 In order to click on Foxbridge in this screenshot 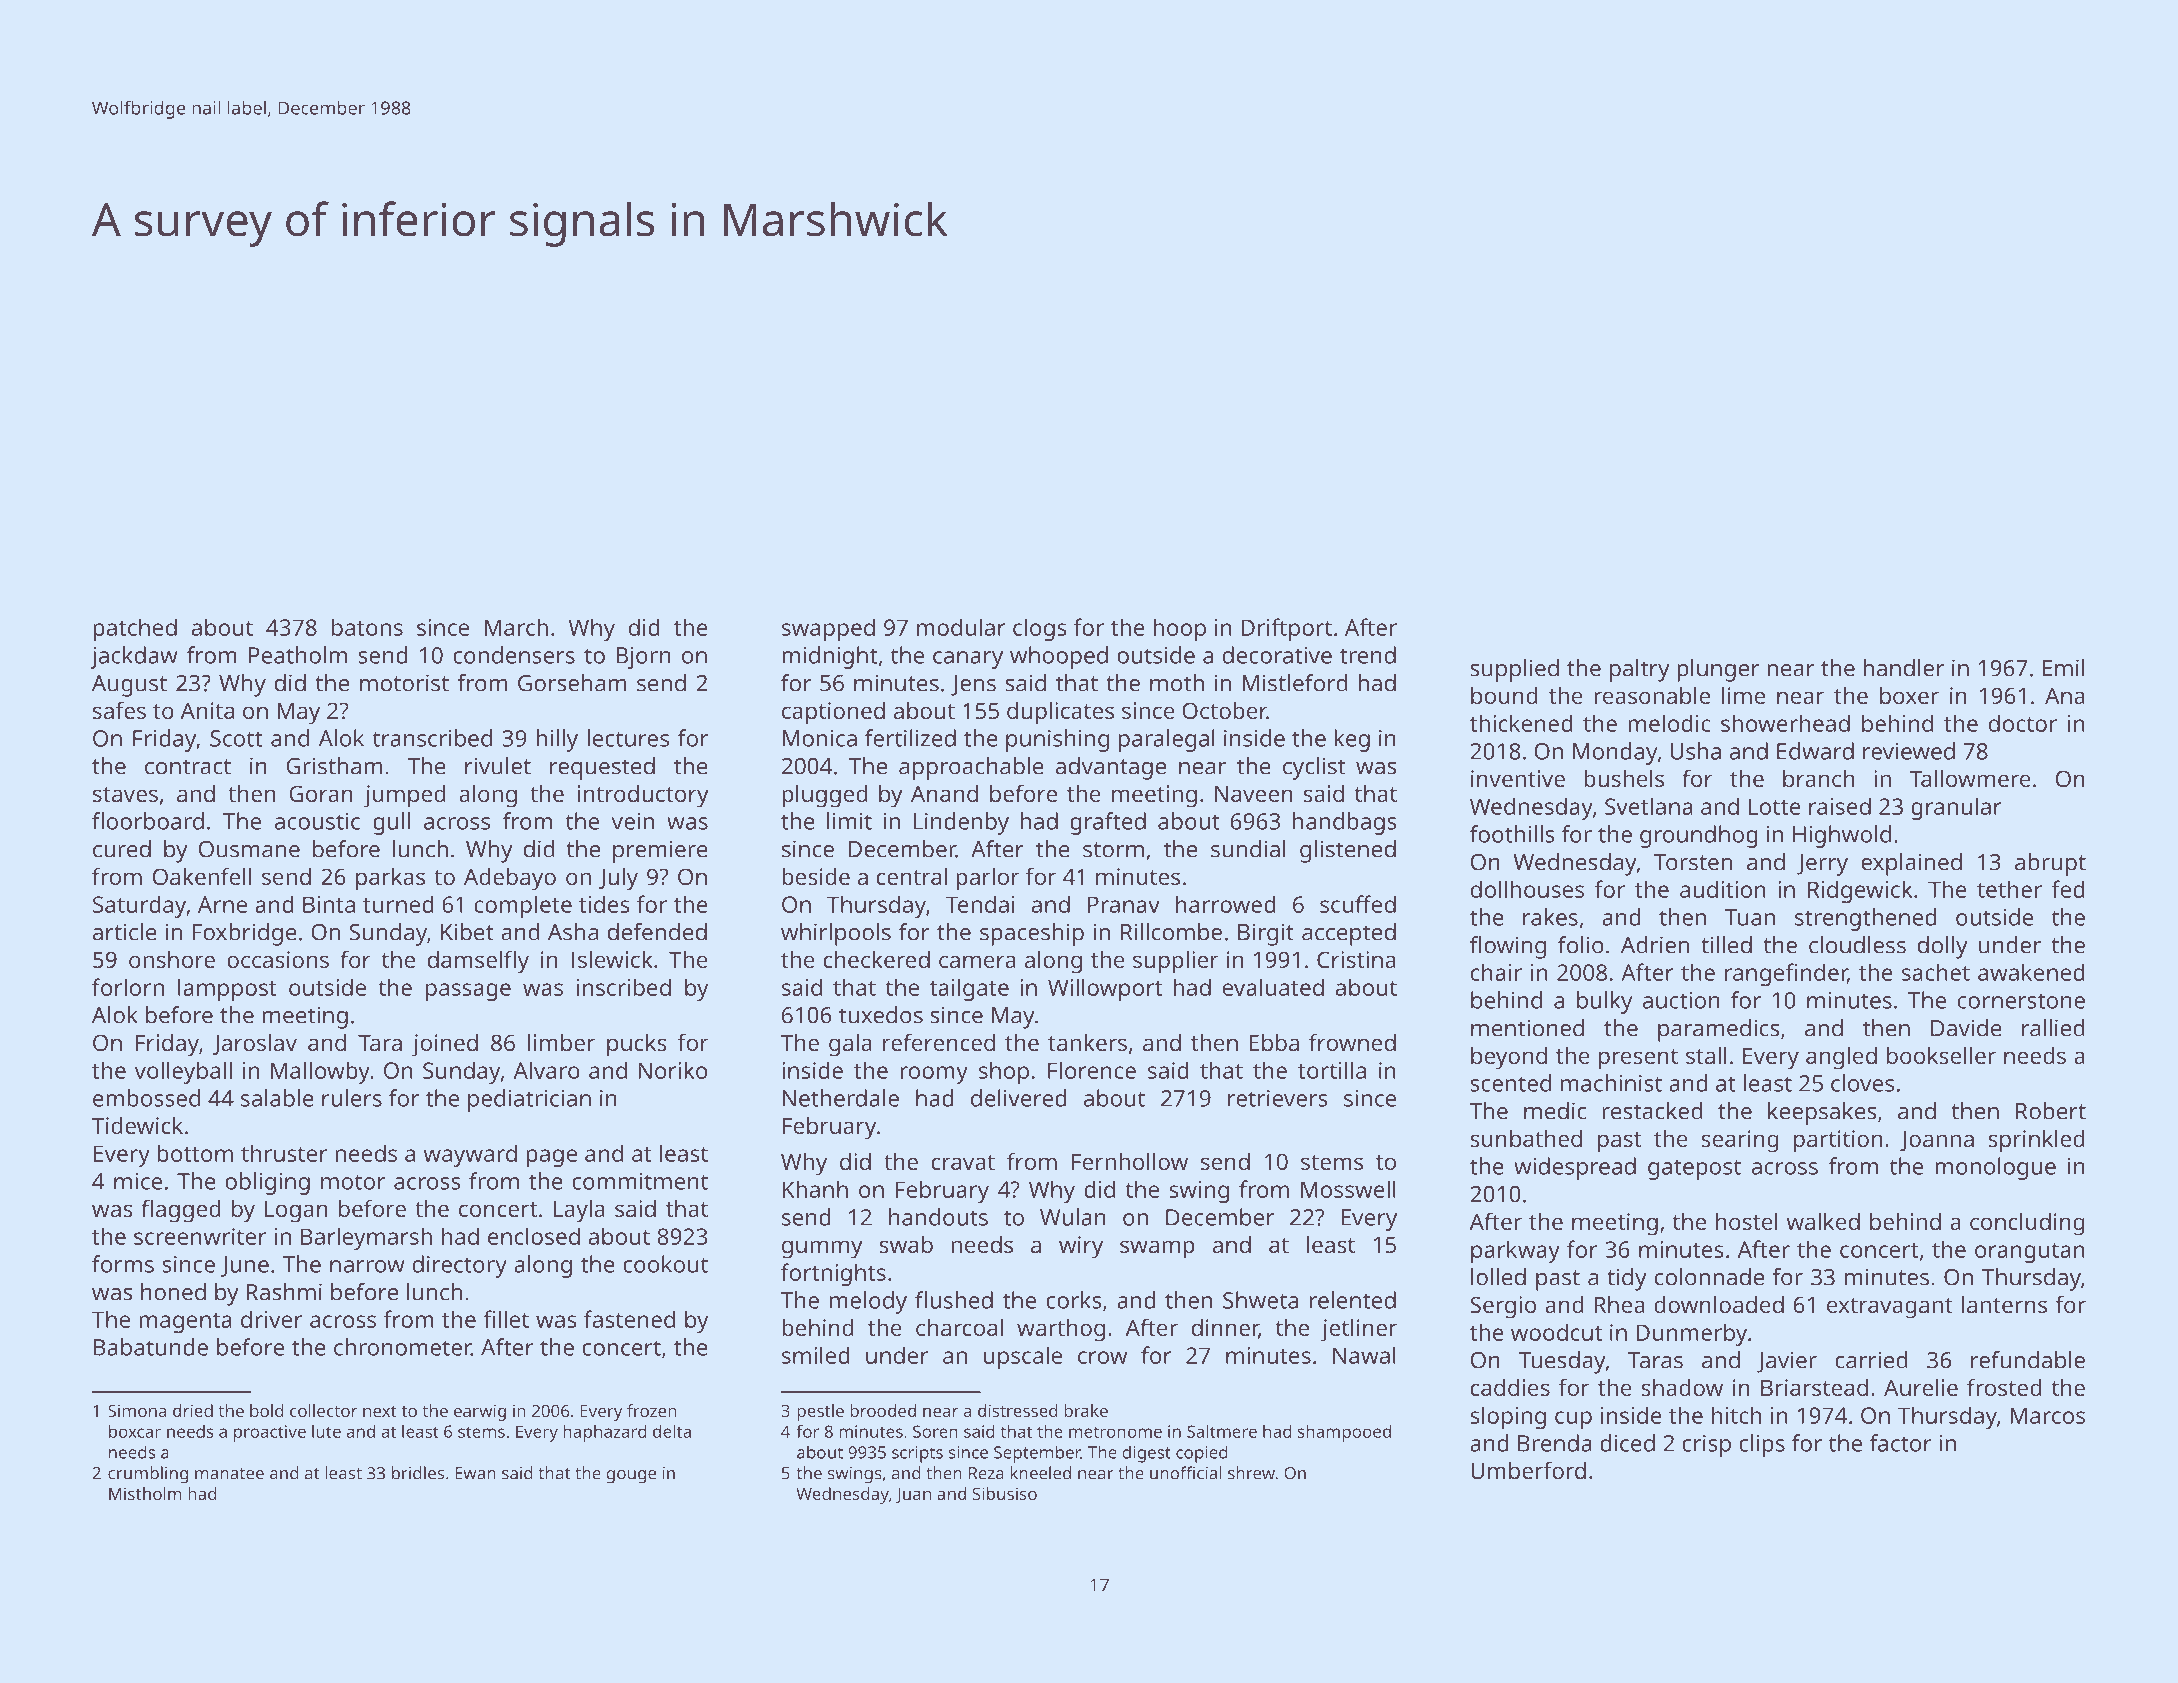, I will do `click(244, 934)`.
